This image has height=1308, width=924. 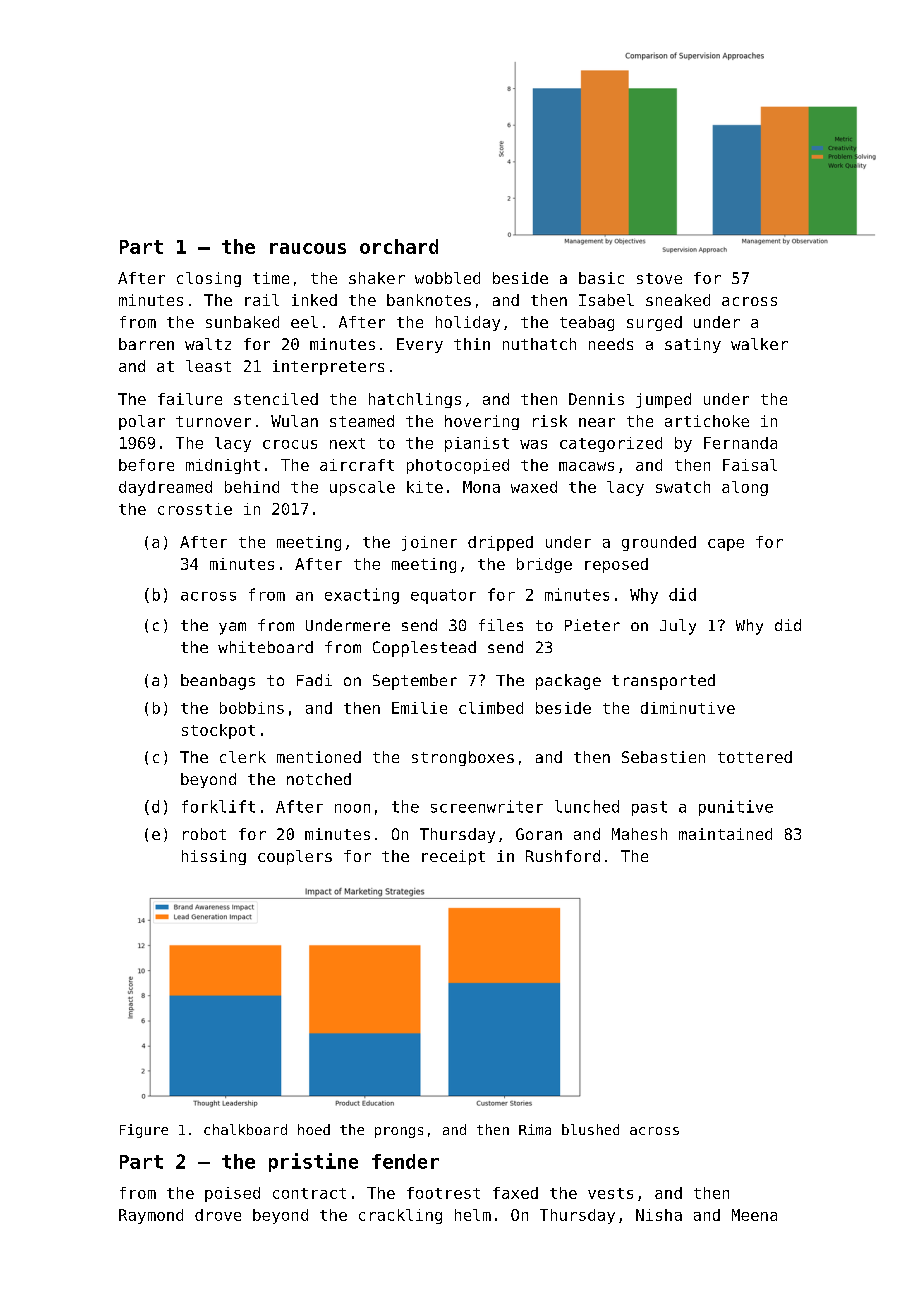 I want to click on cape, so click(x=726, y=545).
